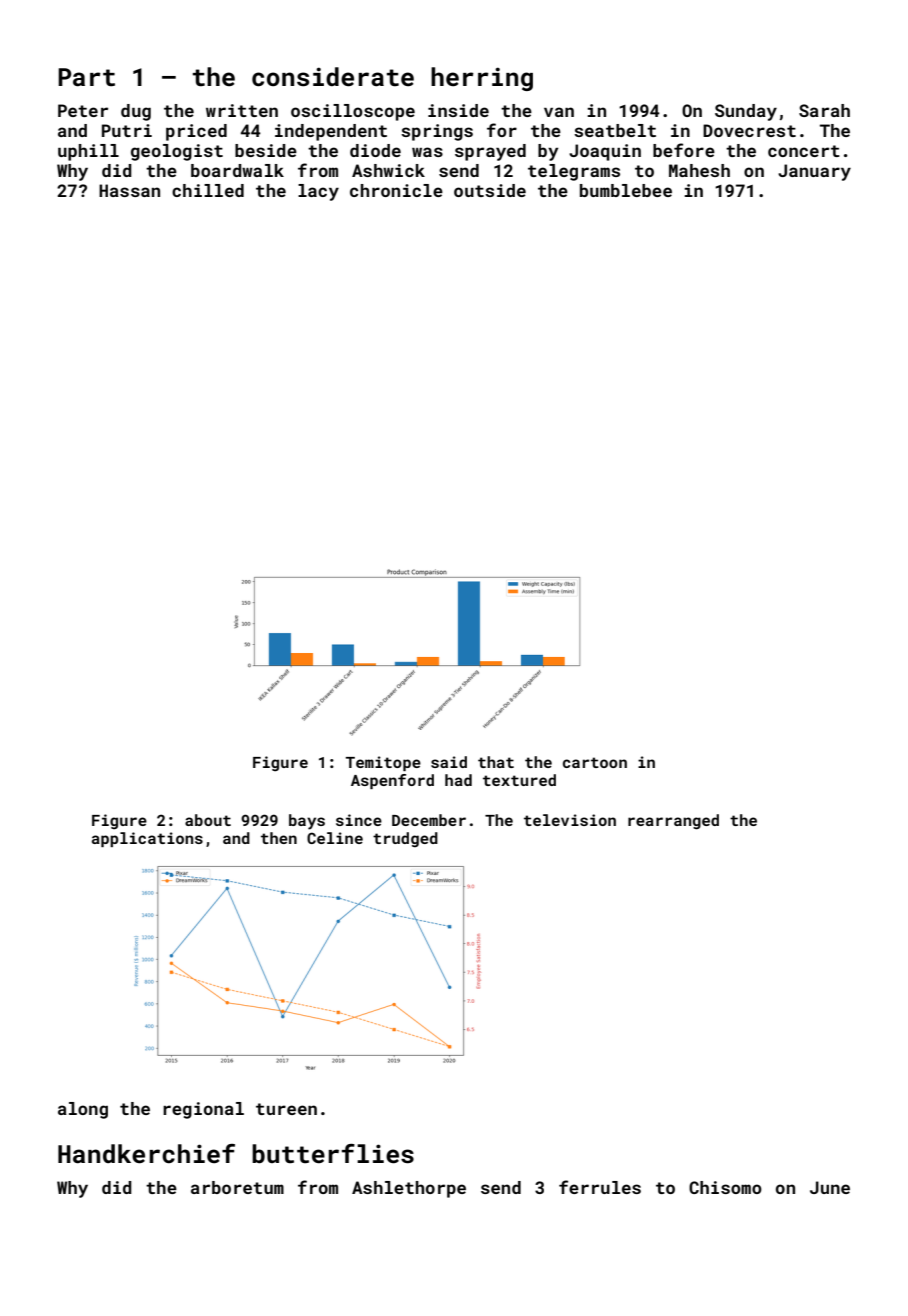 Image resolution: width=908 pixels, height=1316 pixels. What do you see at coordinates (673, 822) in the page?
I see `rearranged` at bounding box center [673, 822].
